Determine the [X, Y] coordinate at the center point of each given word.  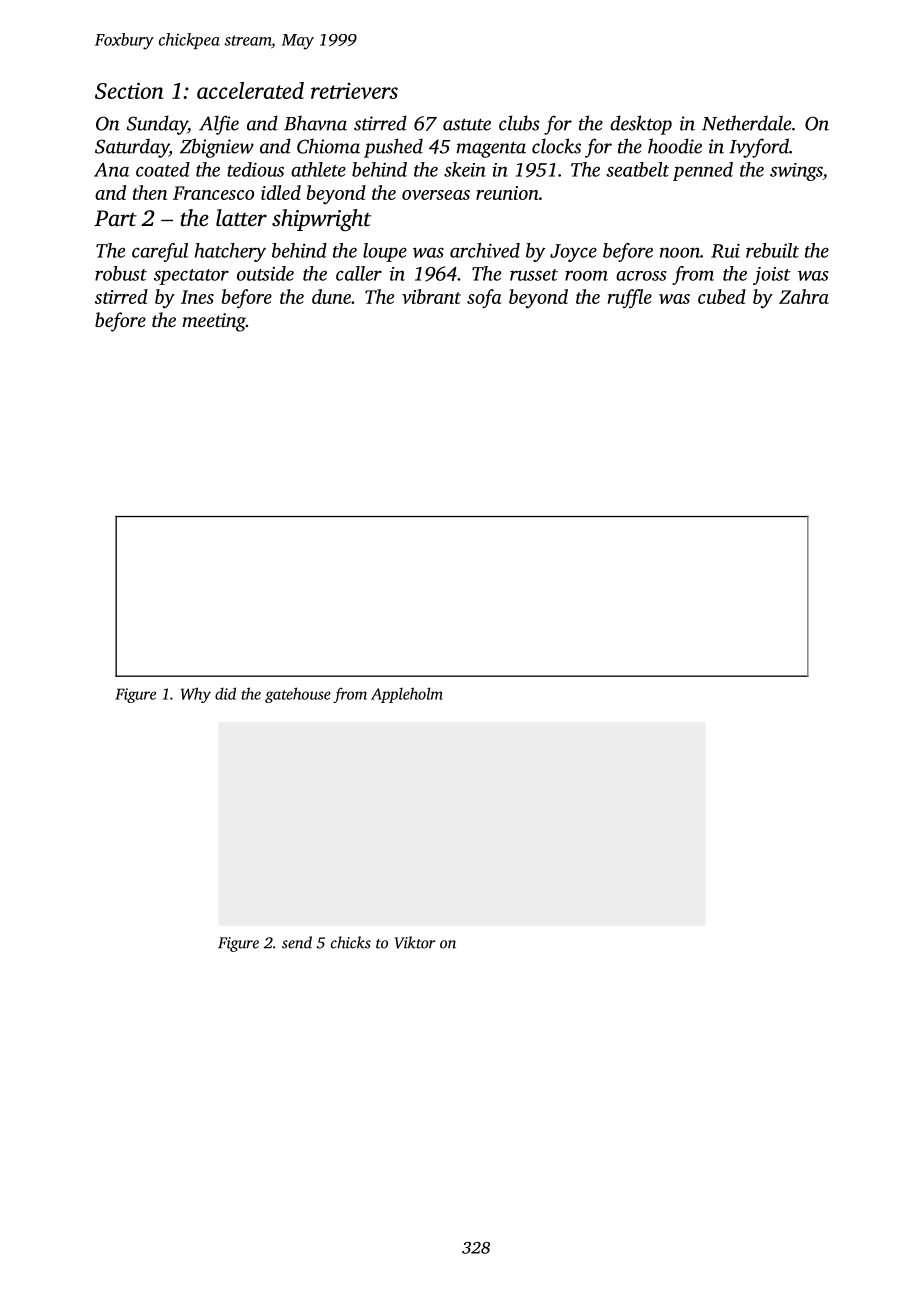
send [297, 942]
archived [485, 250]
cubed [722, 296]
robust [121, 273]
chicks [351, 942]
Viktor [415, 942]
